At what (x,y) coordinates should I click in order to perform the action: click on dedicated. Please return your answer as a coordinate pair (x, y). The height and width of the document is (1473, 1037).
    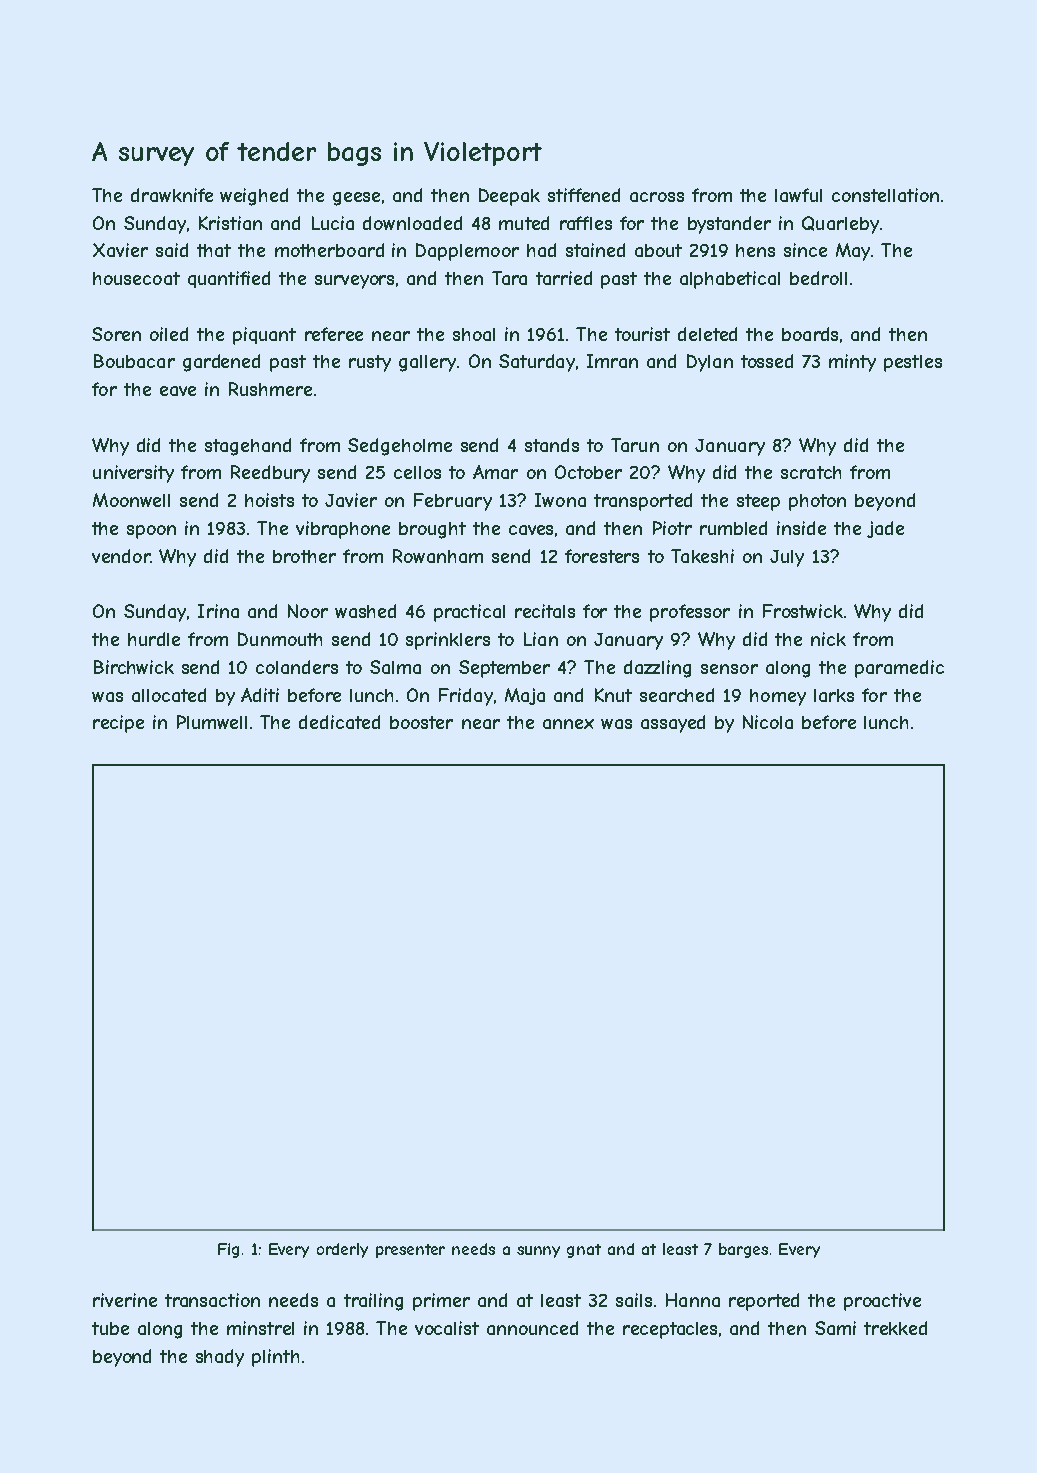
    Looking at the image, I should click on (339, 722).
